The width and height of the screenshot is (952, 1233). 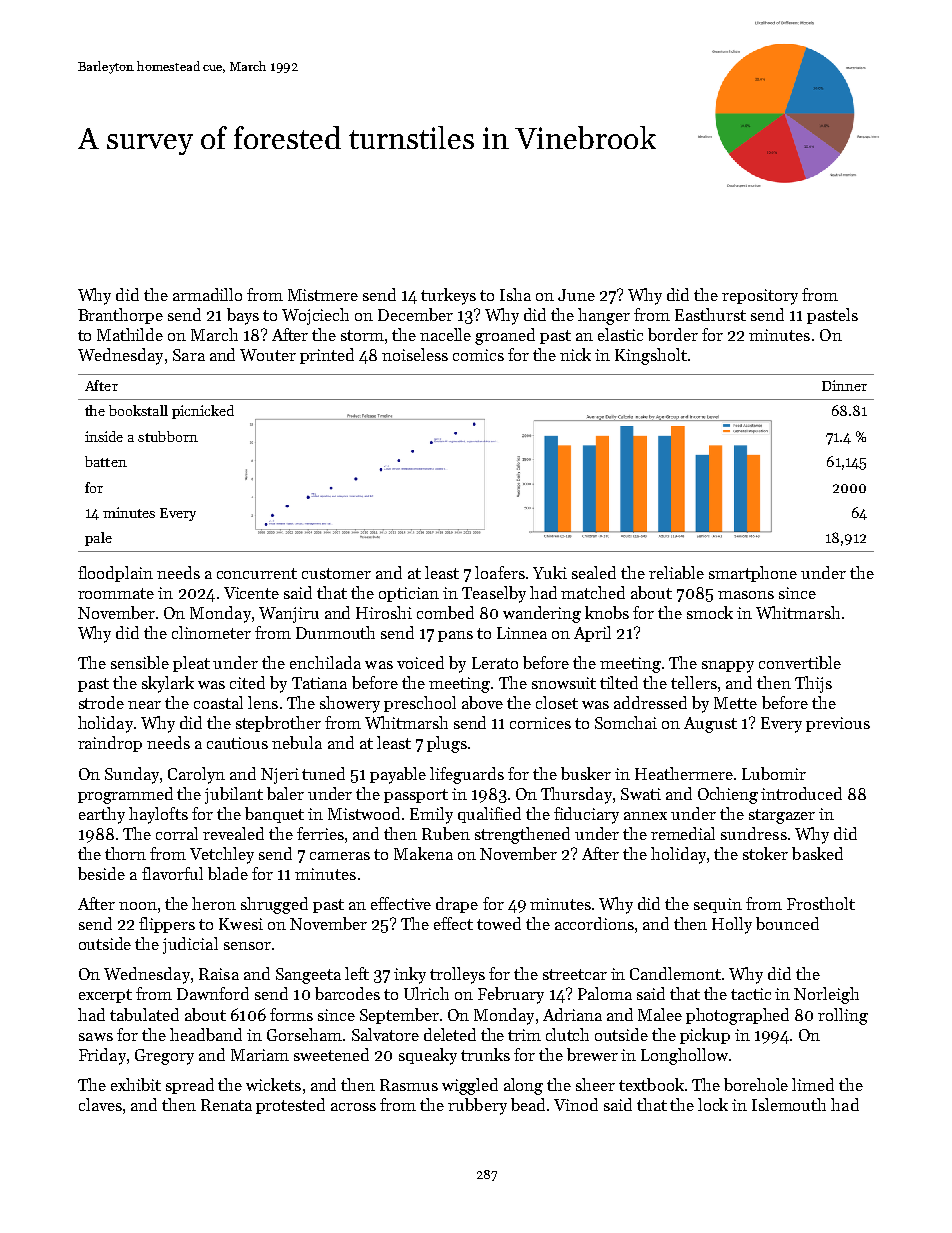 What do you see at coordinates (448, 296) in the screenshot?
I see `turkeys` at bounding box center [448, 296].
